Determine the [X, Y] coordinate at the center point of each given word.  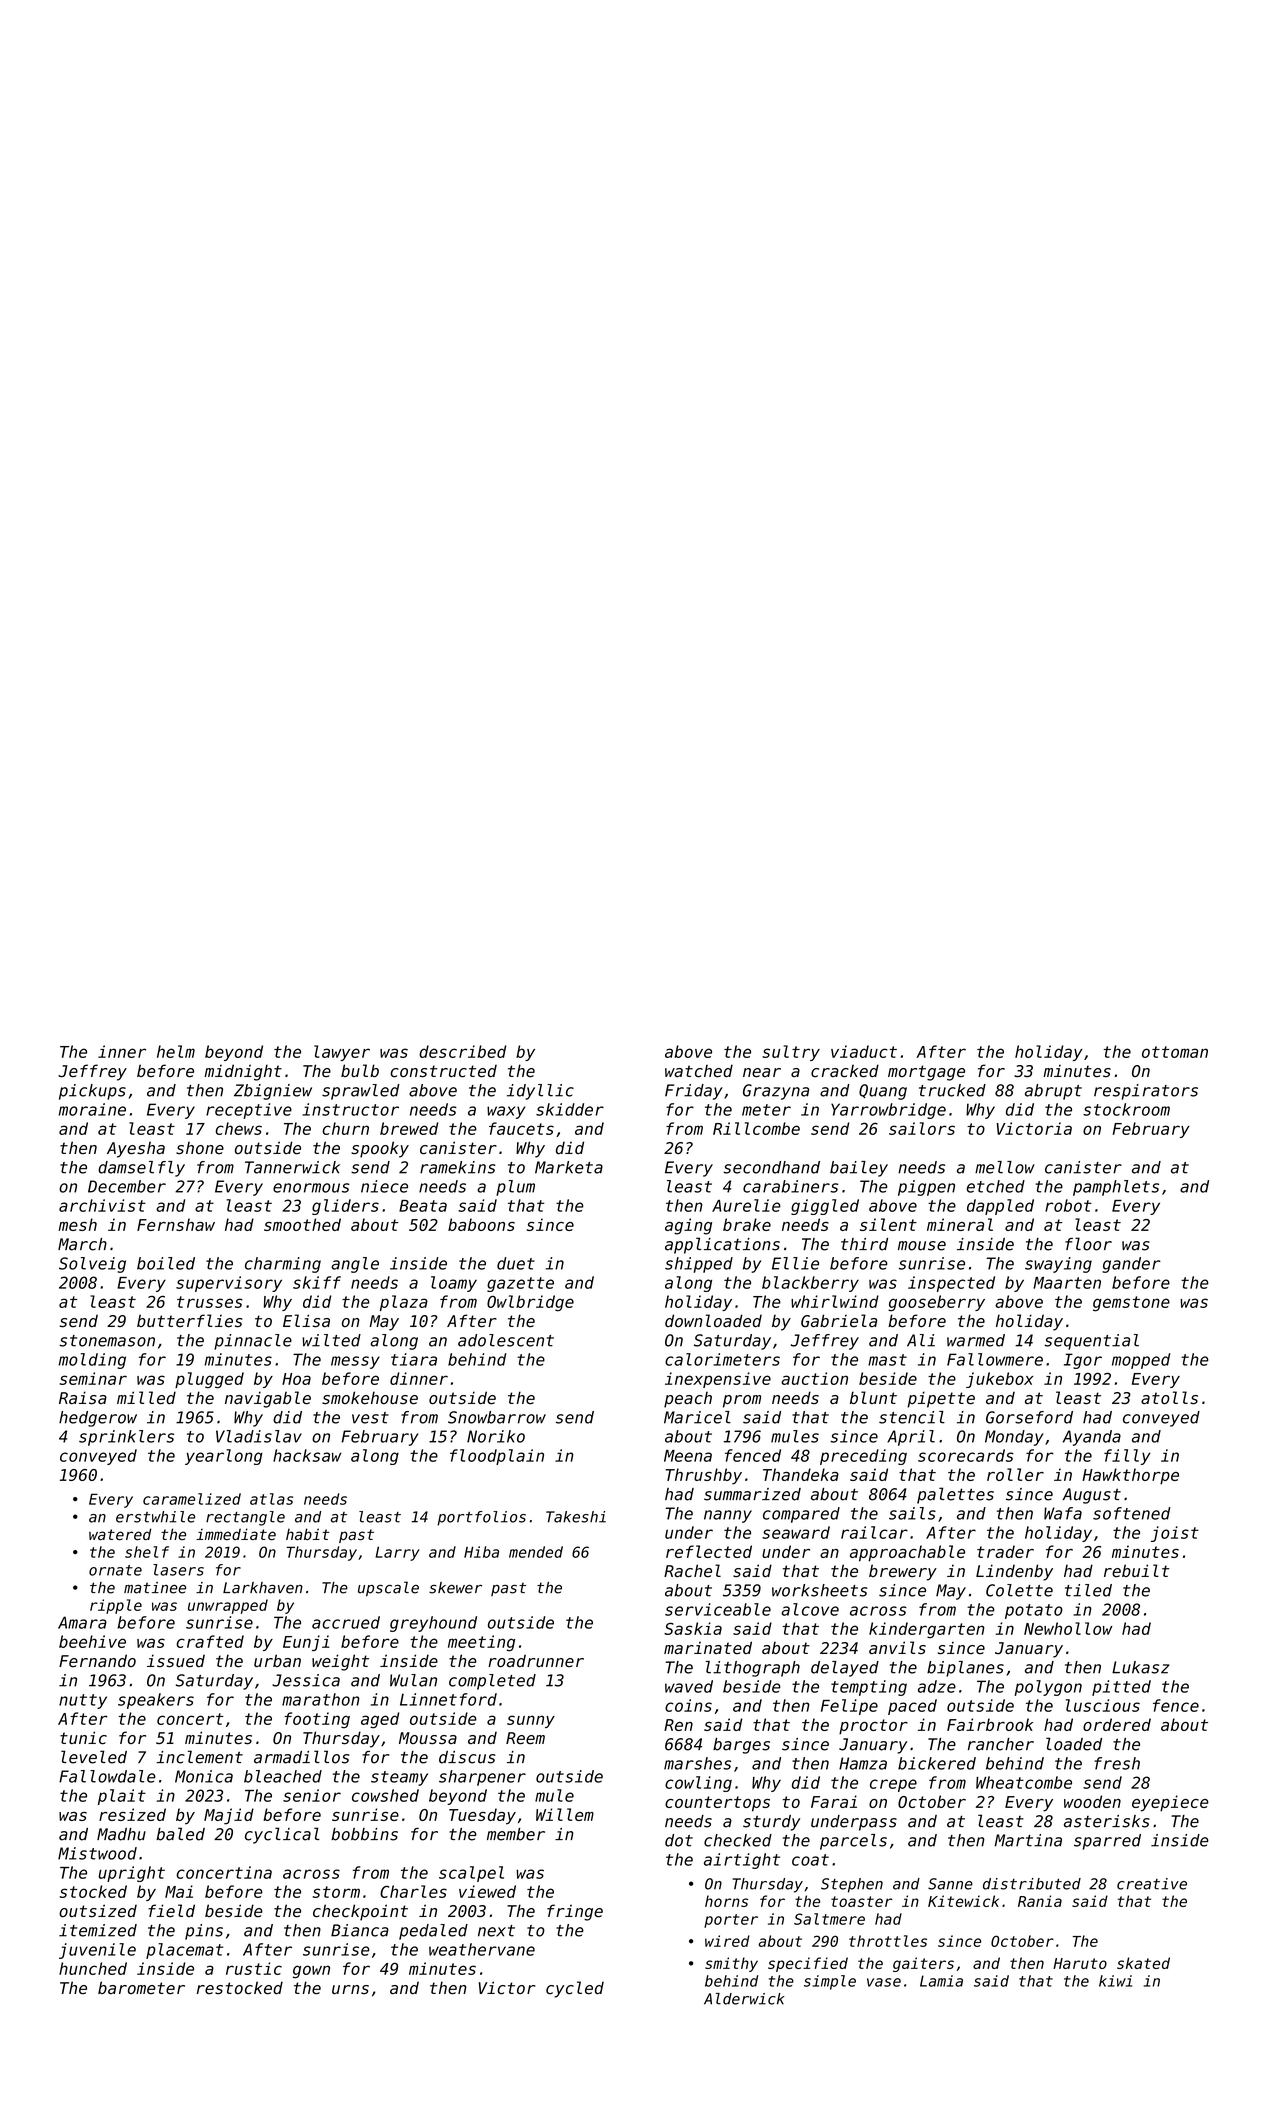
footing [317, 1720]
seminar [93, 1378]
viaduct [864, 1051]
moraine [92, 1109]
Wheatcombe [1024, 1782]
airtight [742, 1861]
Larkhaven [263, 1588]
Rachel [692, 1571]
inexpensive [718, 1380]
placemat [184, 1951]
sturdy [771, 1823]
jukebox [1000, 1380]
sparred [1107, 1842]
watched [699, 1071]
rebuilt [1136, 1571]
